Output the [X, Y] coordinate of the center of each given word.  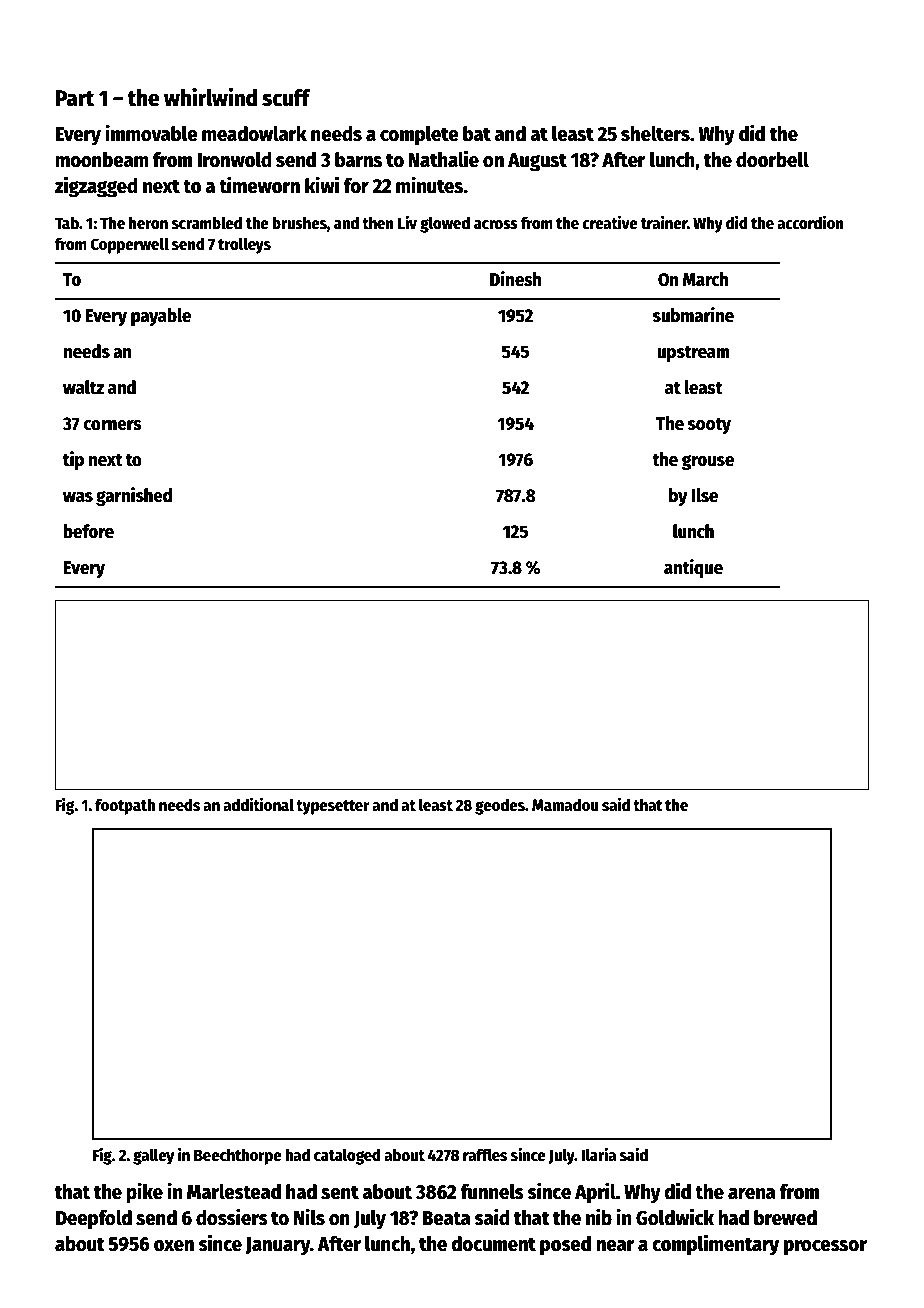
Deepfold [94, 1219]
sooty [709, 426]
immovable [151, 133]
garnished [134, 496]
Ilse [704, 495]
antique [693, 568]
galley [154, 1156]
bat [477, 134]
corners [112, 425]
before [88, 531]
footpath [125, 806]
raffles [485, 1154]
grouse [708, 462]
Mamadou [565, 804]
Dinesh [516, 279]
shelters [655, 133]
